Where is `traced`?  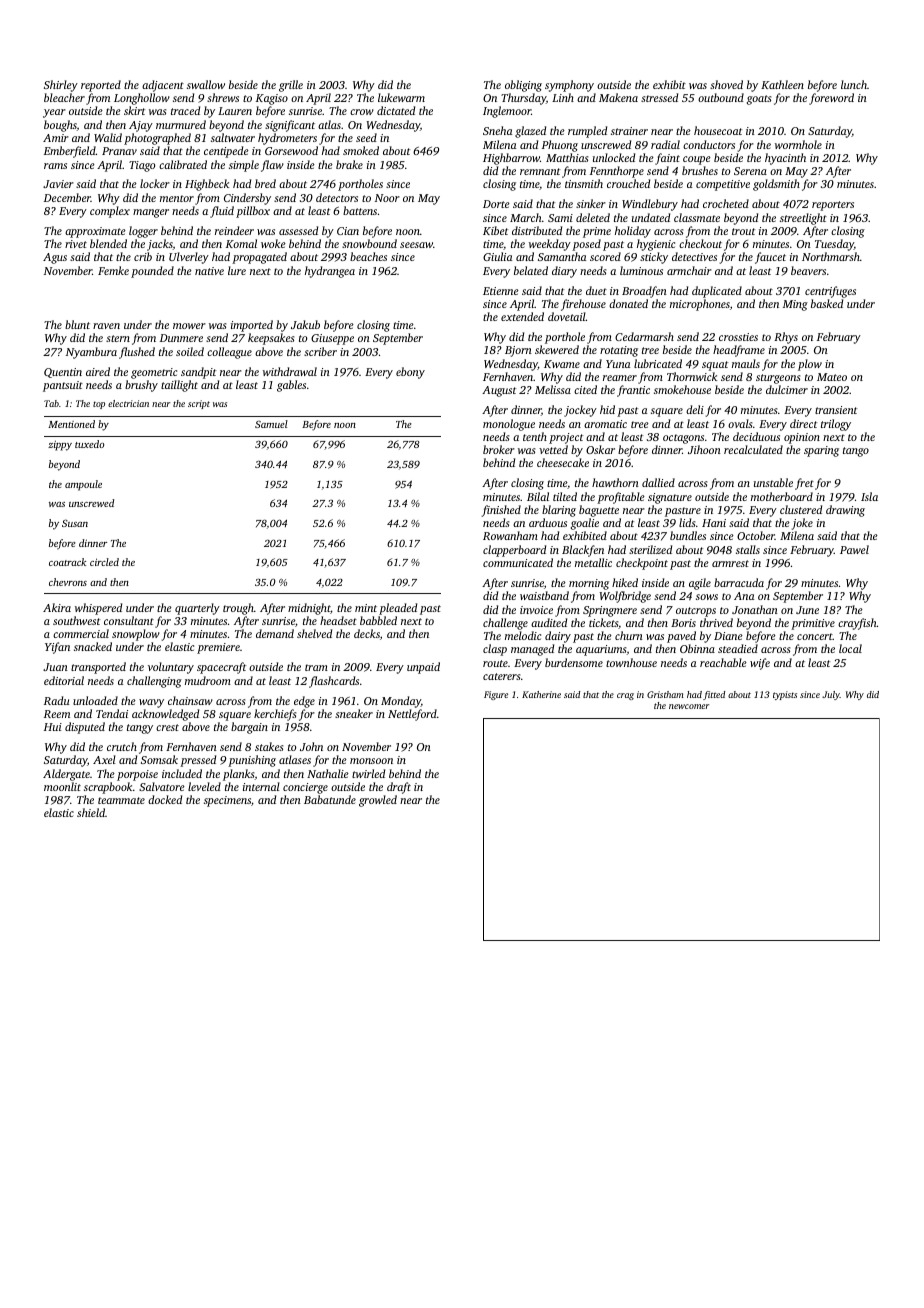 traced is located at coordinates (185, 110).
